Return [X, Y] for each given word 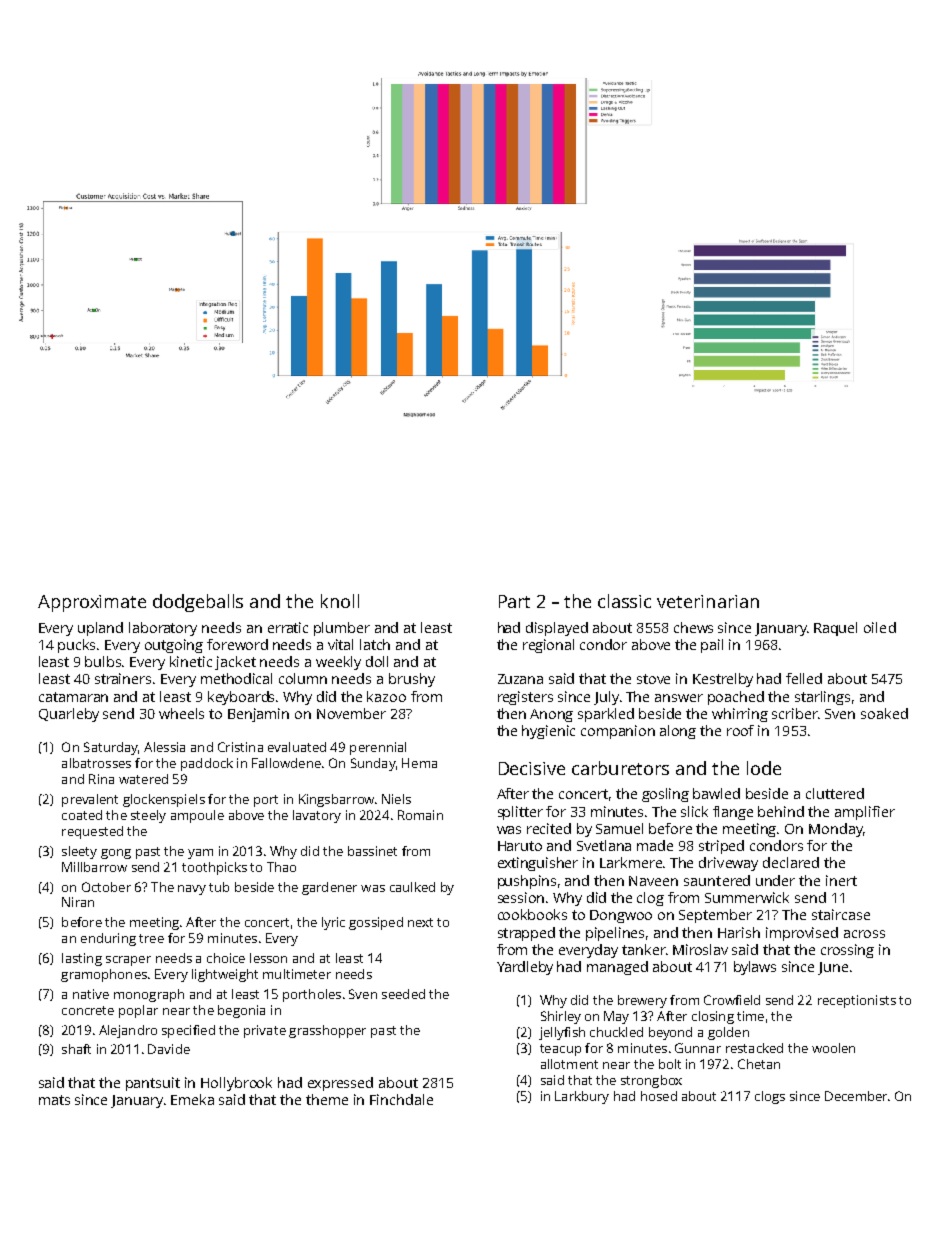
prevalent [90, 800]
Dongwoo [621, 916]
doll [377, 661]
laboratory [163, 629]
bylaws [755, 968]
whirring [740, 715]
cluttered [835, 793]
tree [151, 938]
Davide [169, 1049]
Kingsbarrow [336, 800]
